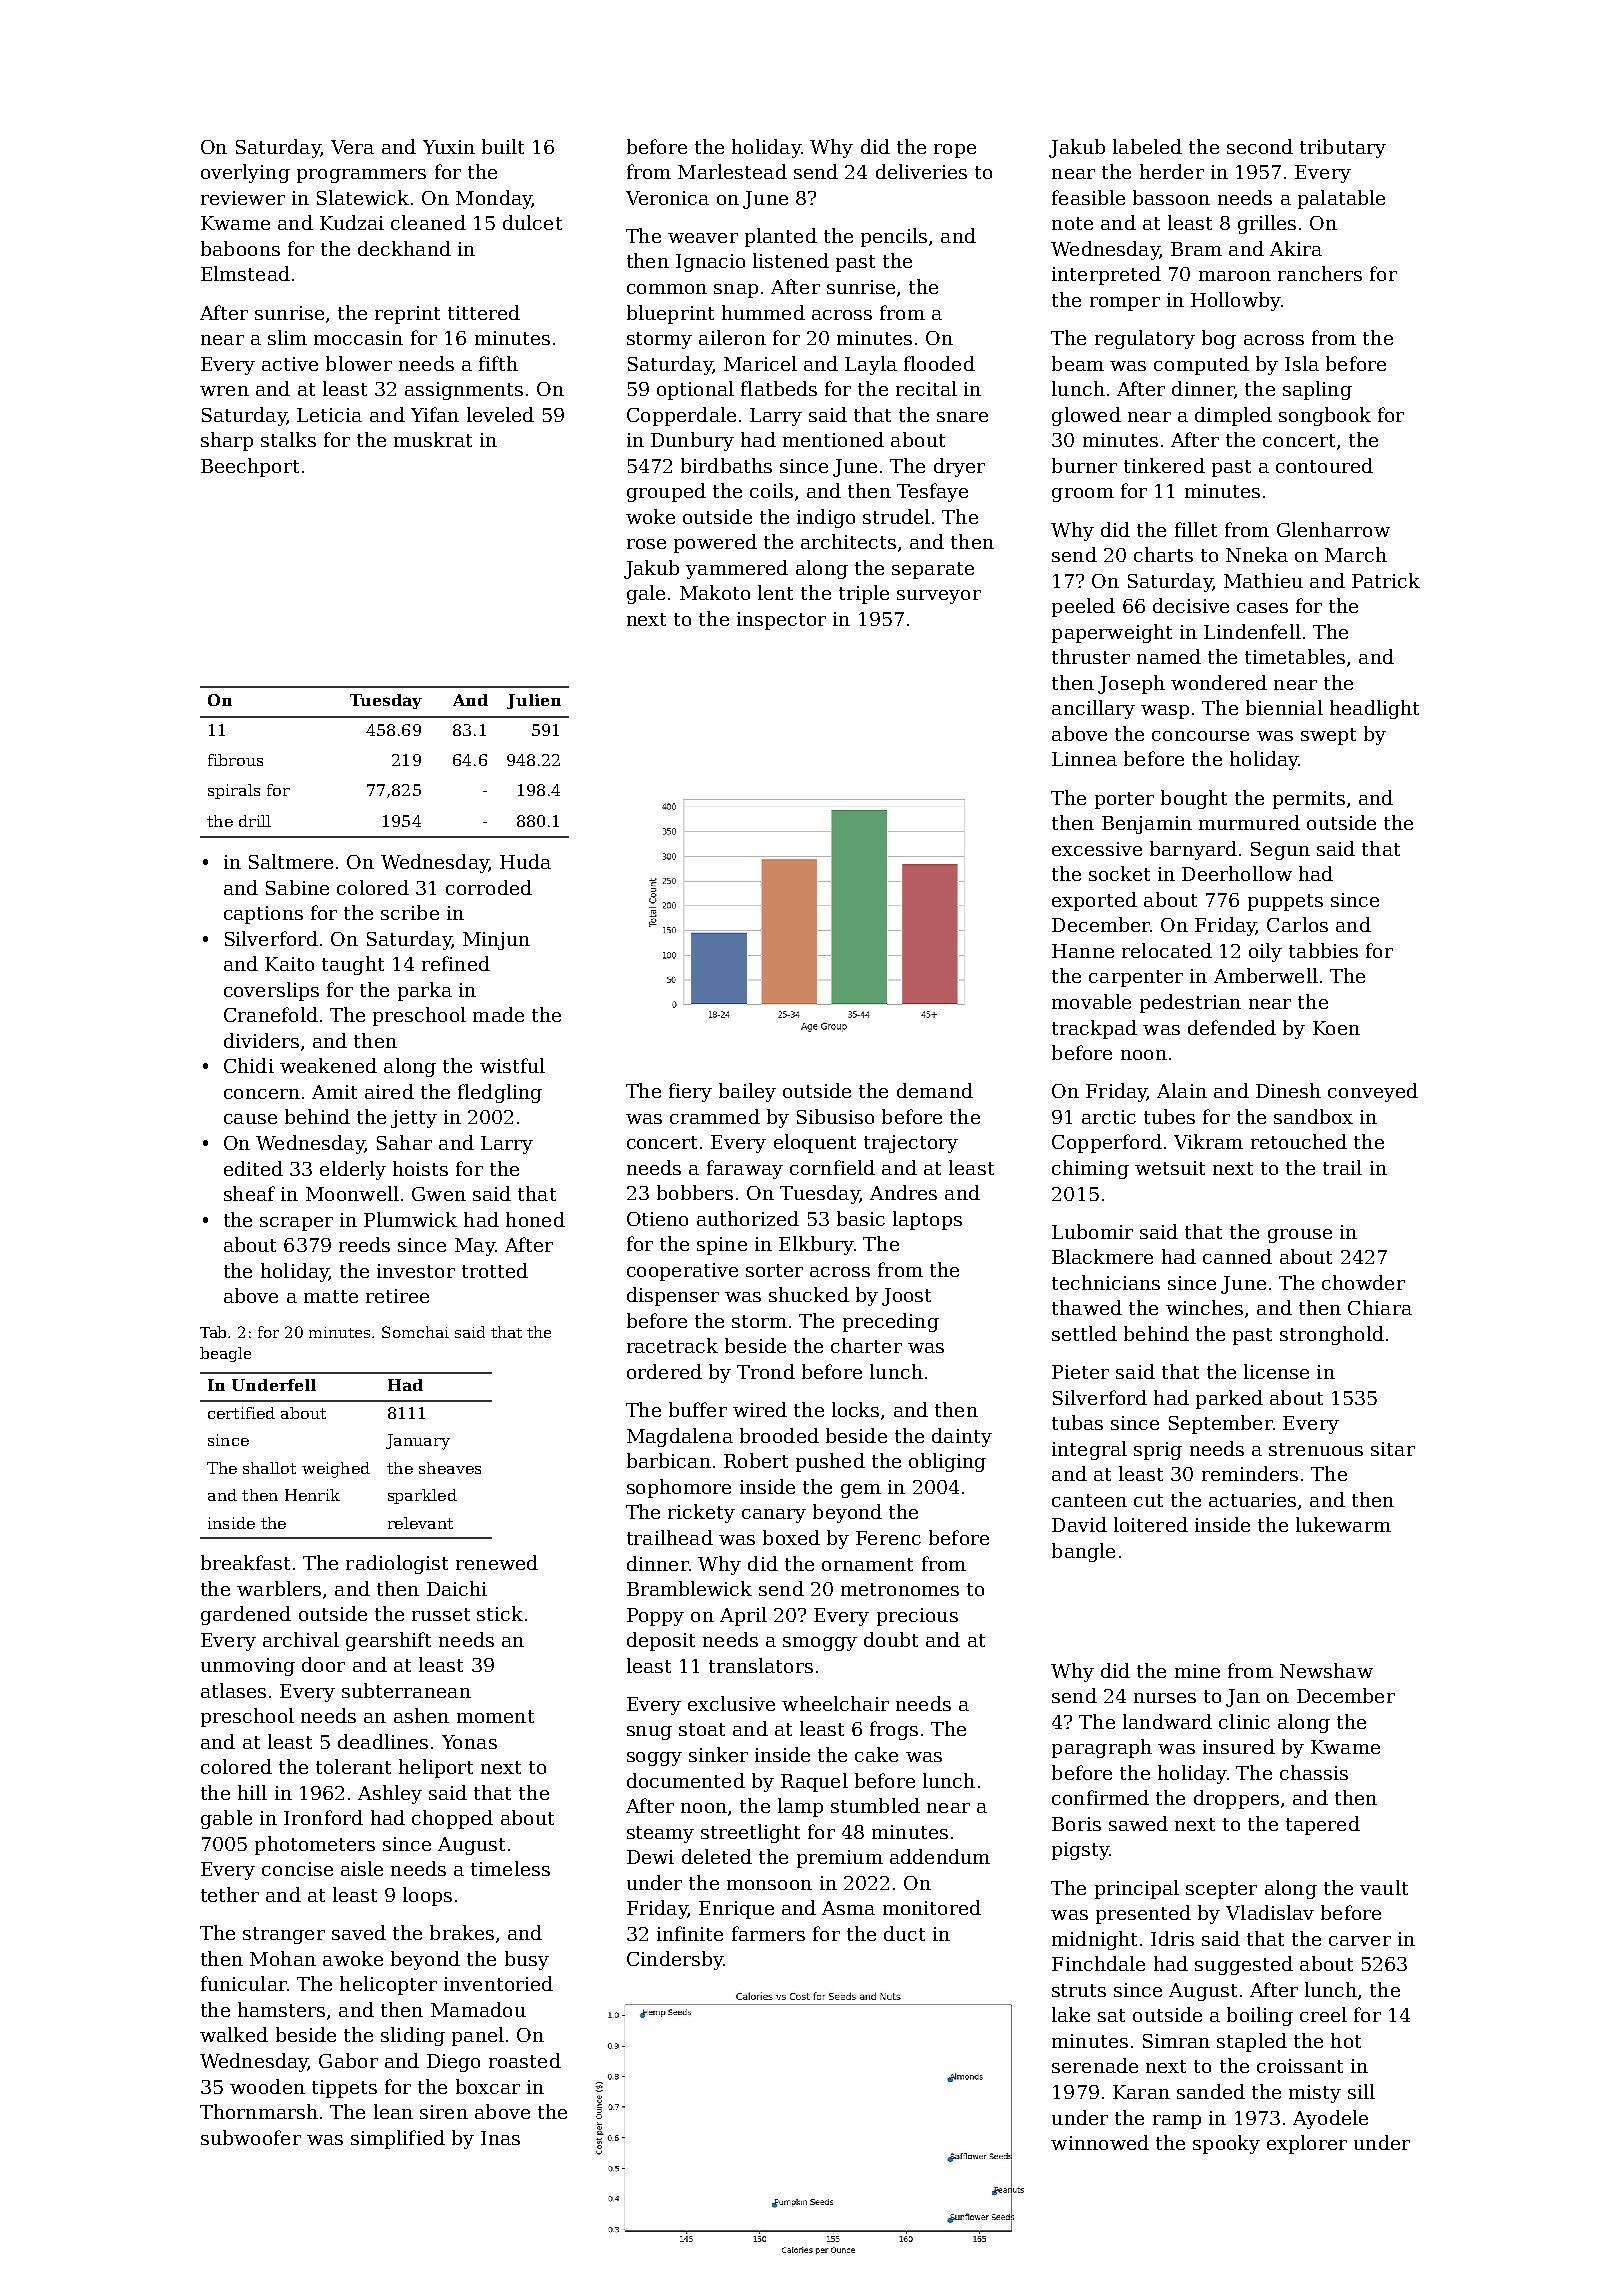  Describe the element at coordinates (722, 1246) in the screenshot. I see `spine` at that location.
